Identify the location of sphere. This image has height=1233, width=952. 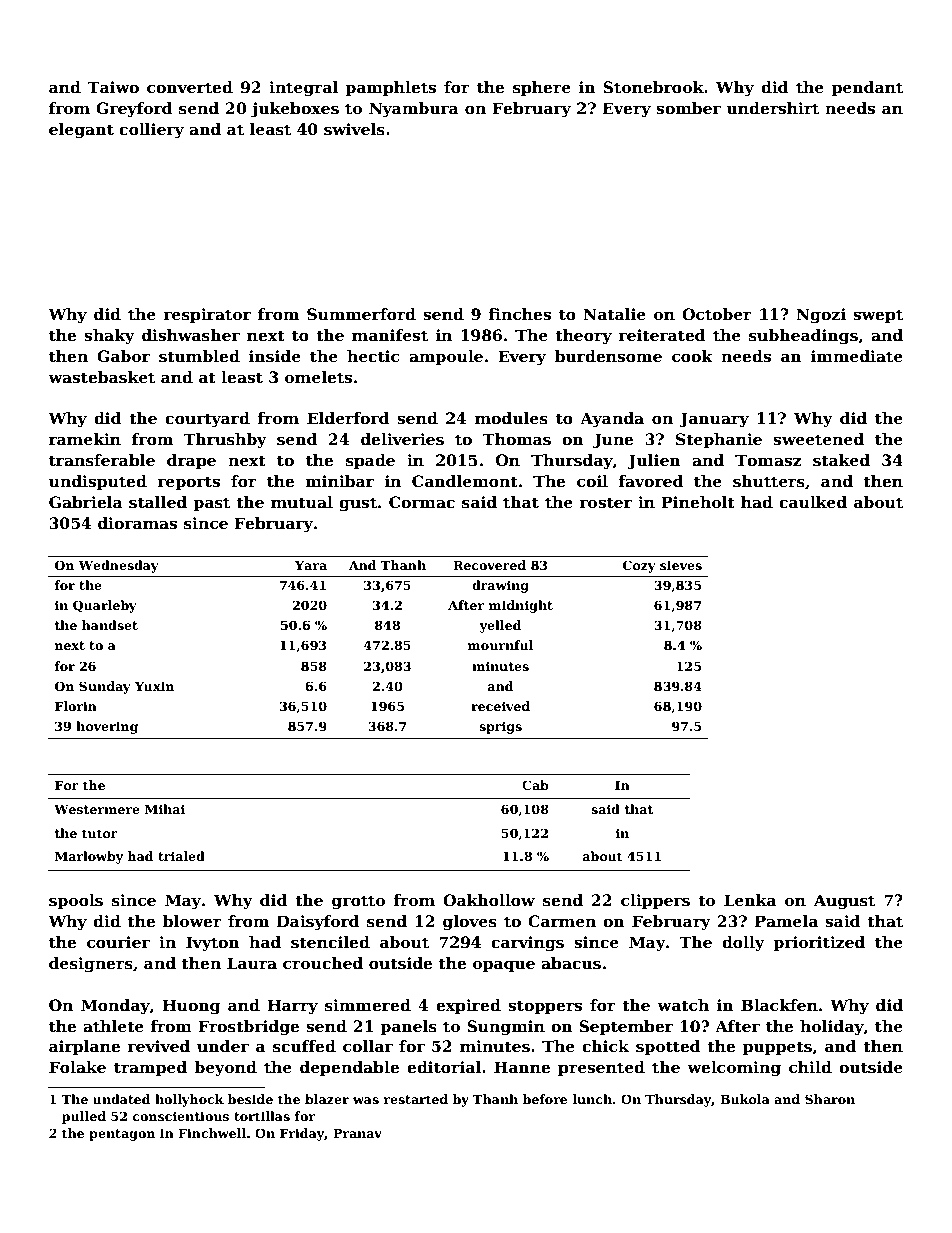
(542, 88).
